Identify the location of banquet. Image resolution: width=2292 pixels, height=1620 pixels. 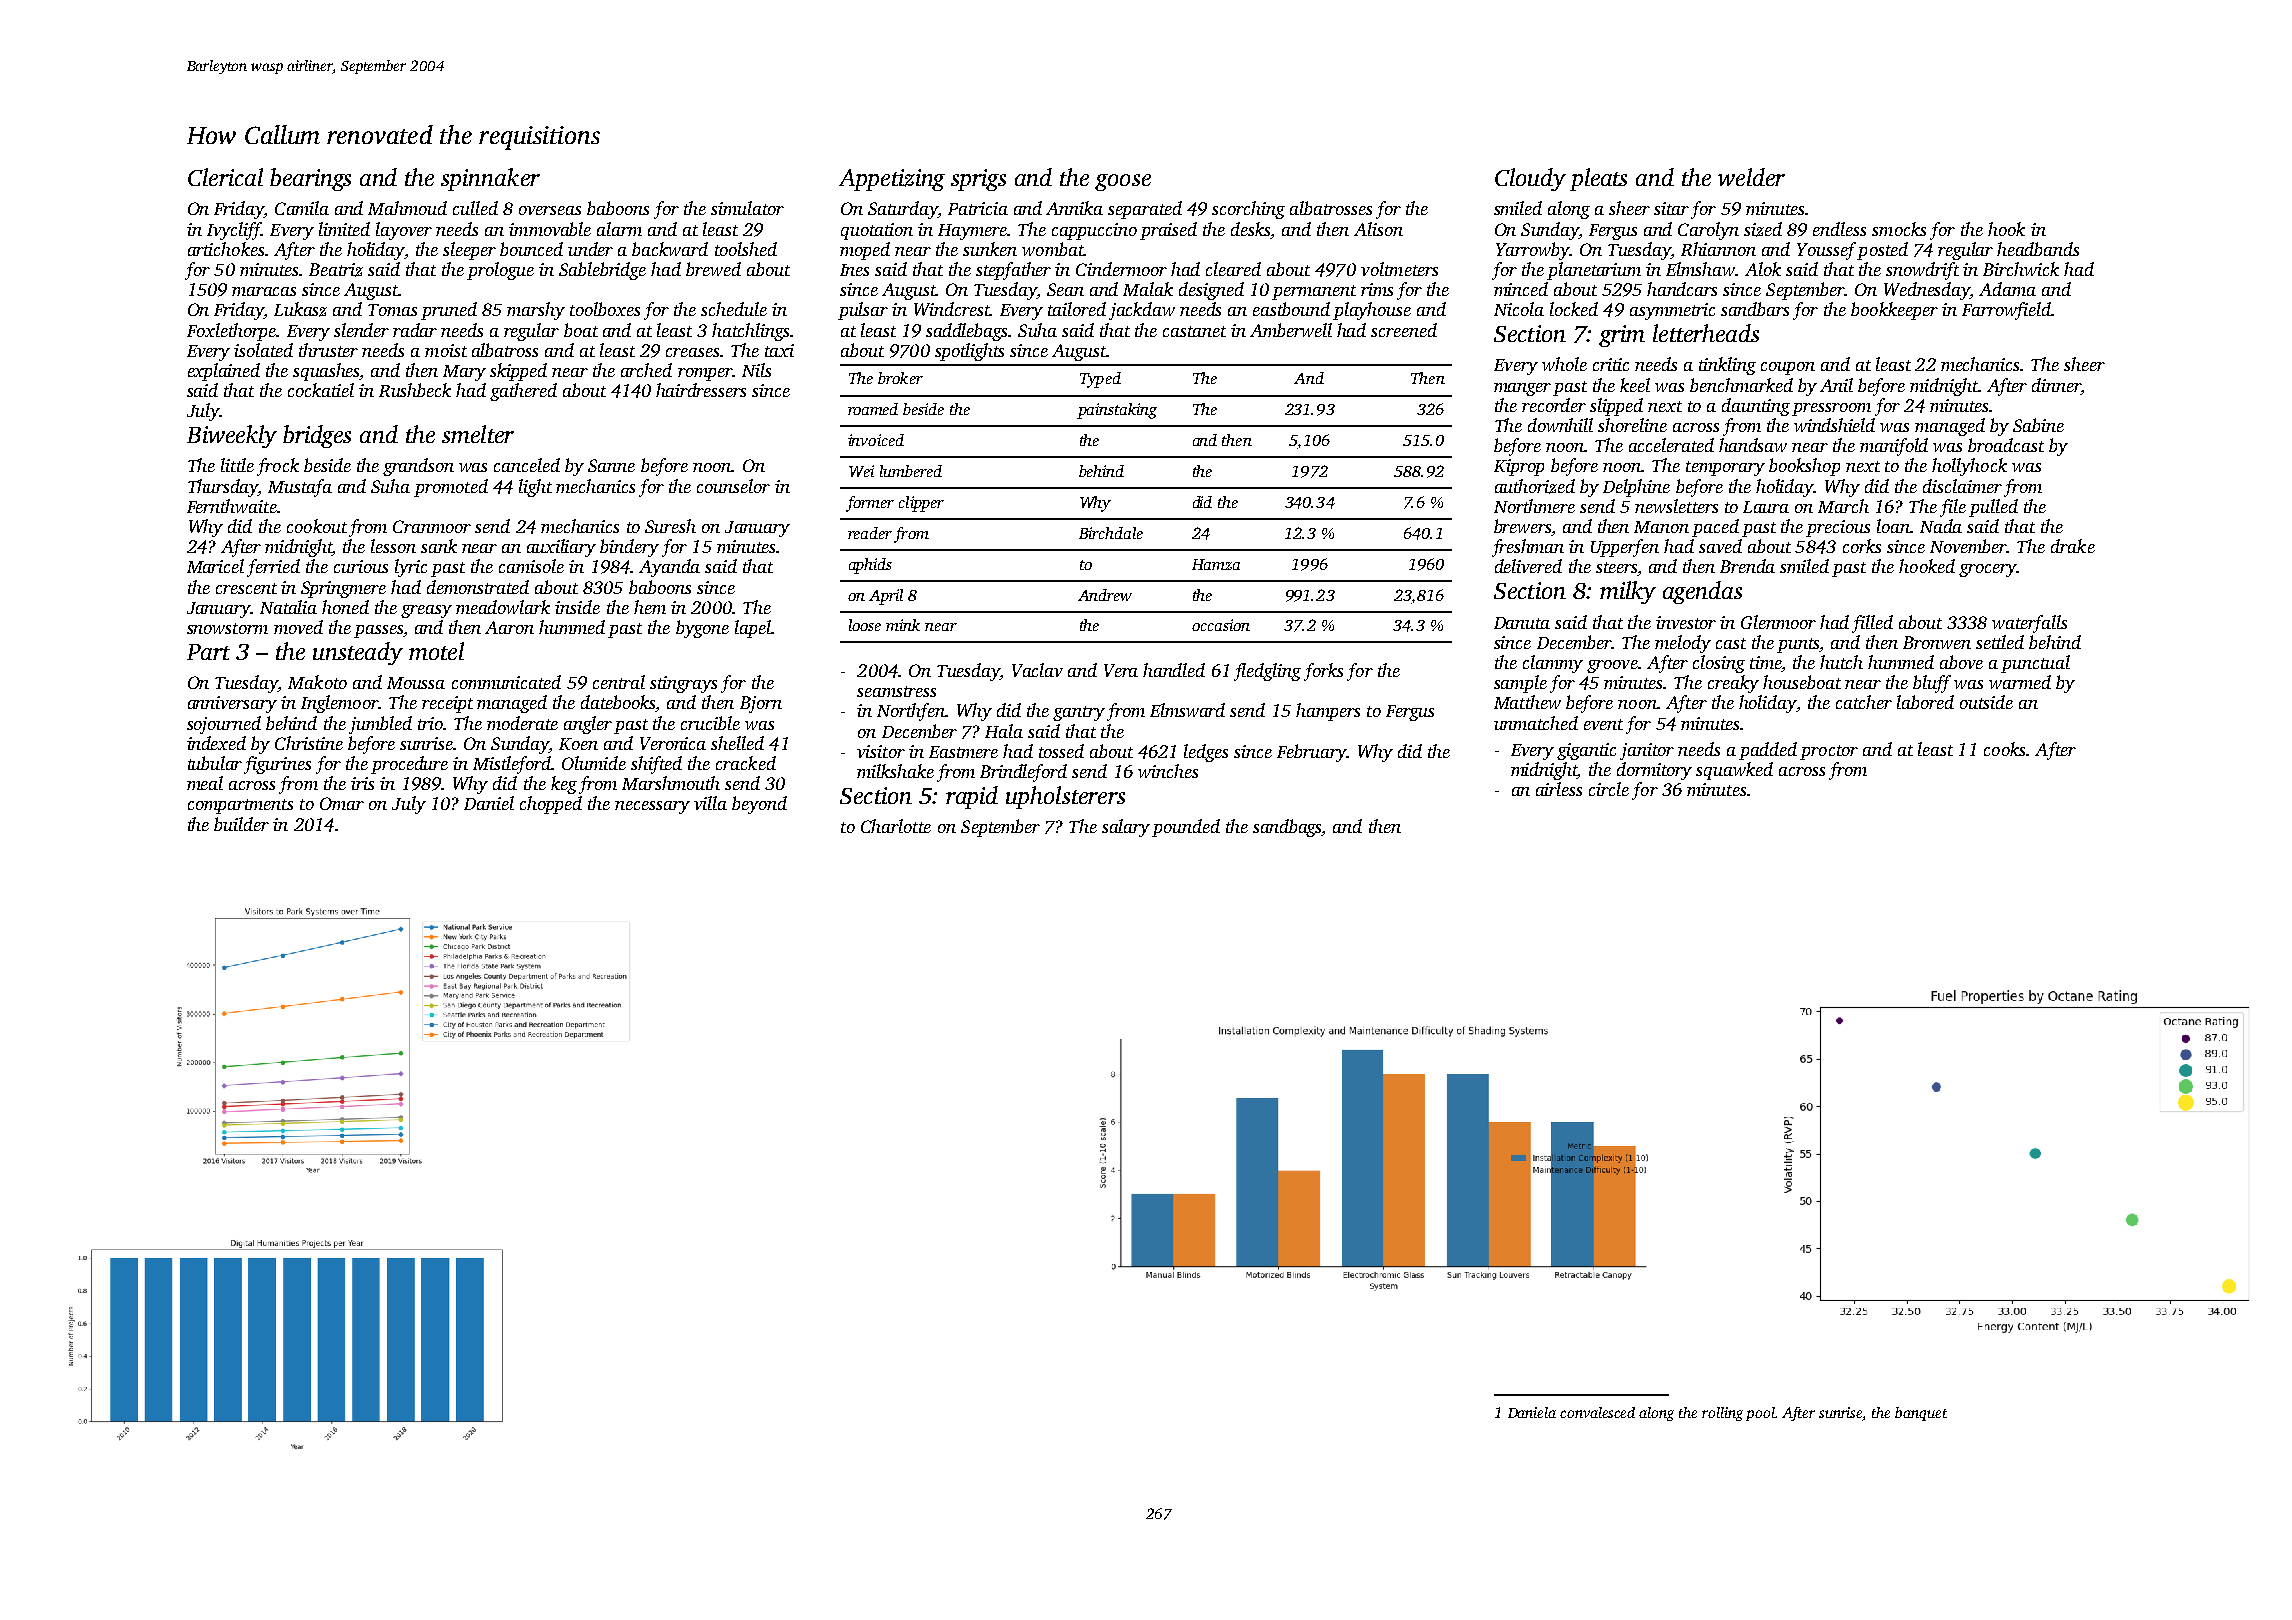
(1921, 1414).
